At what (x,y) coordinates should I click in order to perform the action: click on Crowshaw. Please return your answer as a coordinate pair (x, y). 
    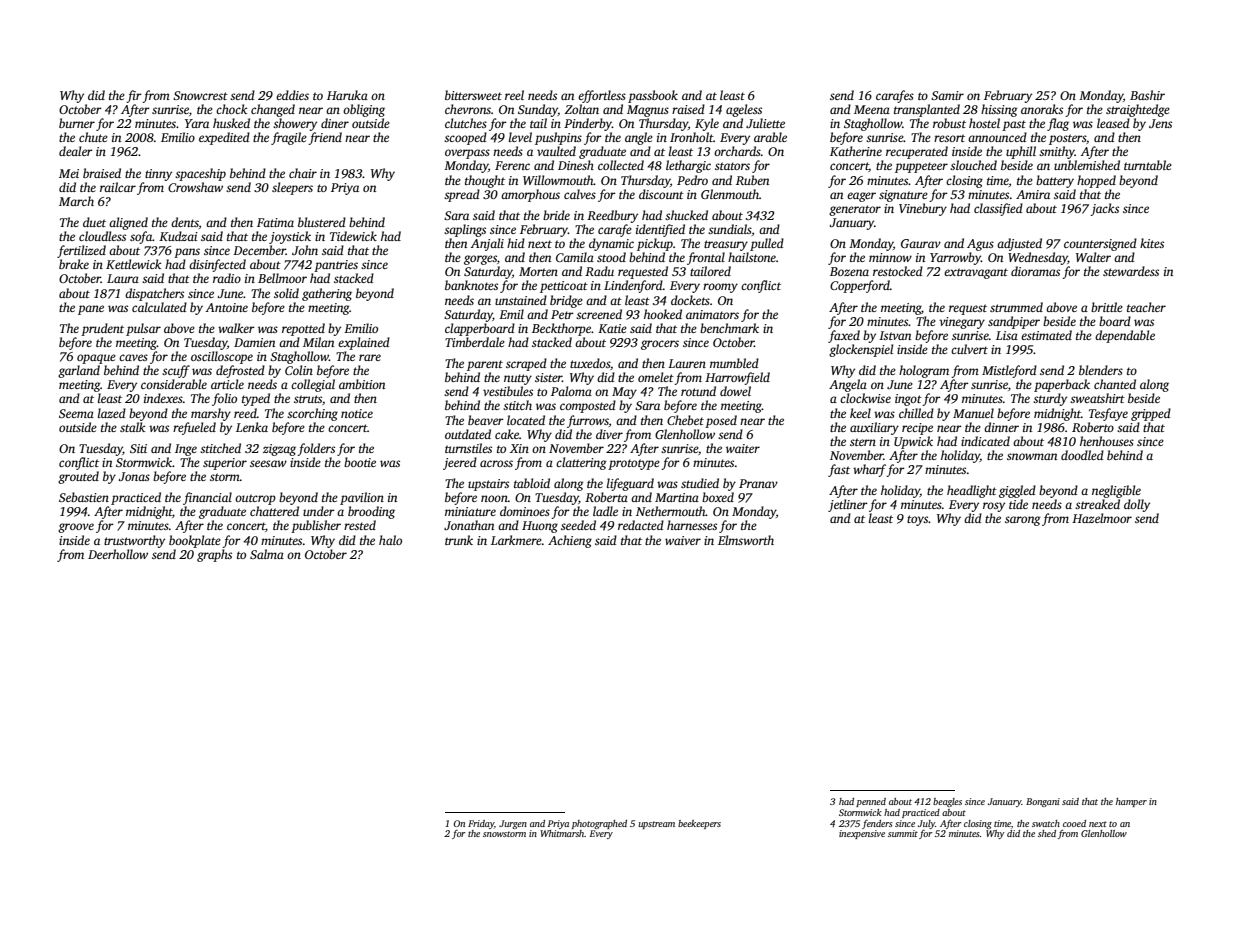
    Looking at the image, I should click on (195, 187).
